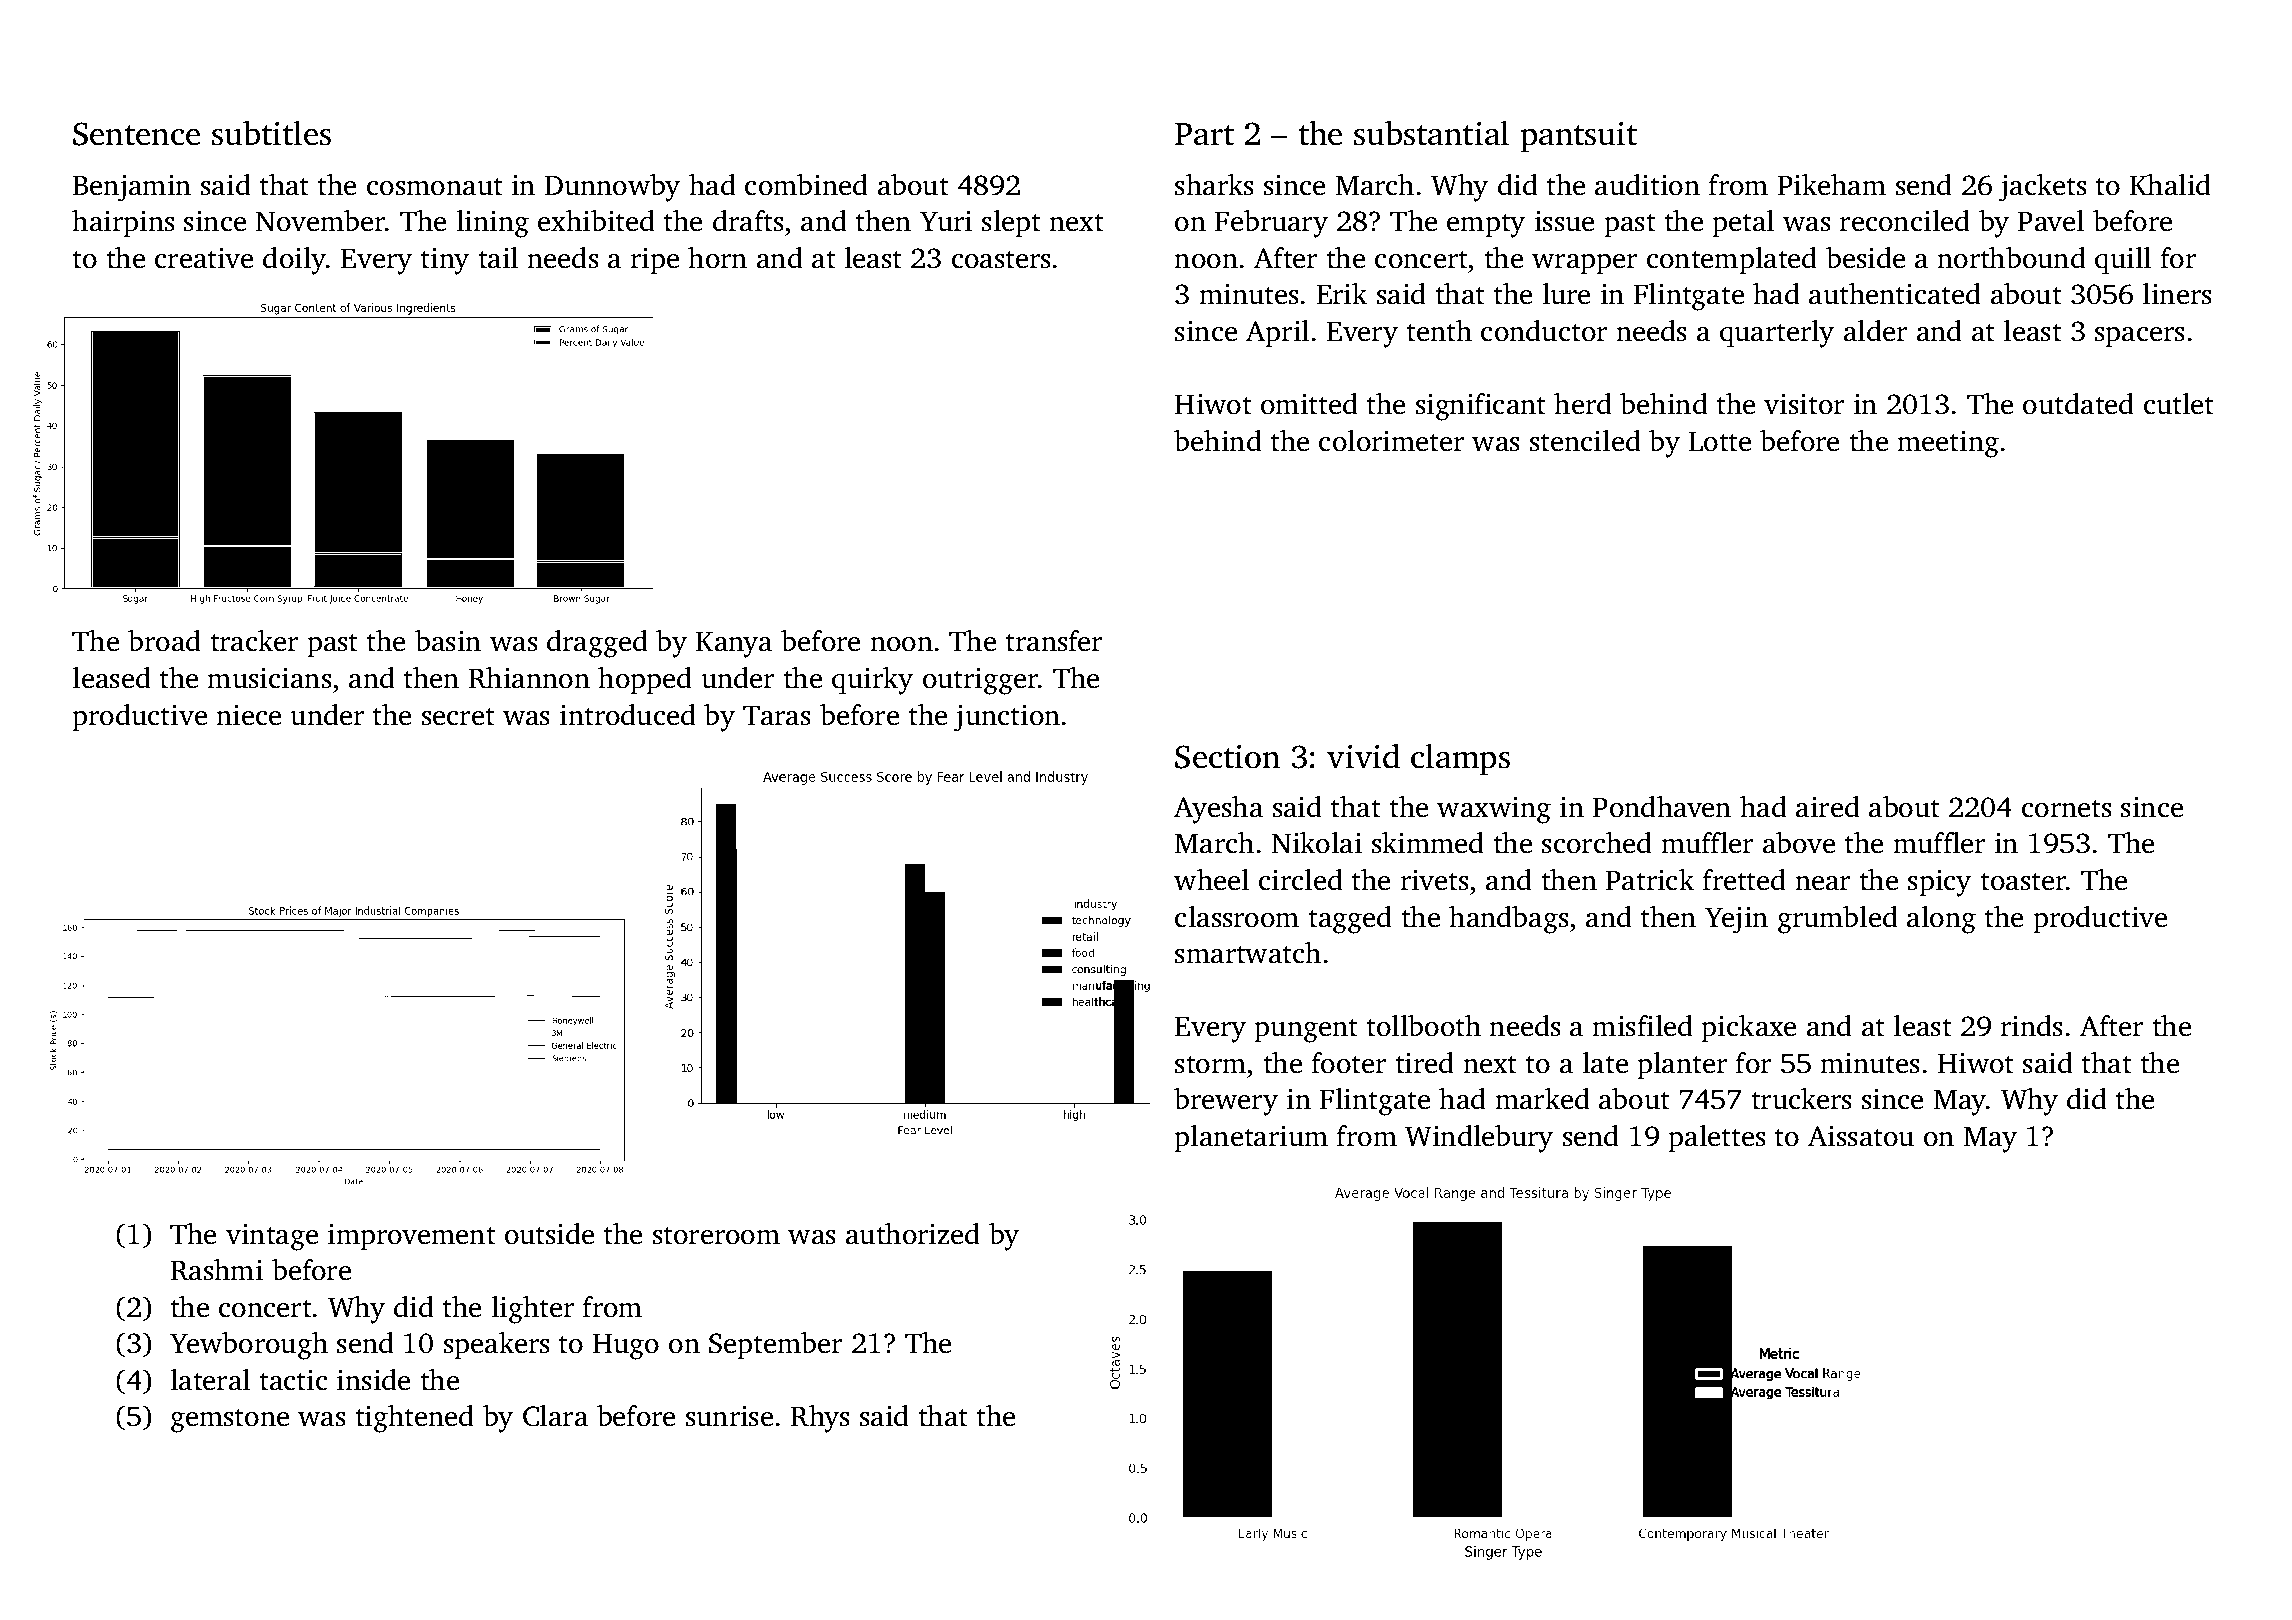 The width and height of the image is (2292, 1620). I want to click on broad, so click(164, 641).
